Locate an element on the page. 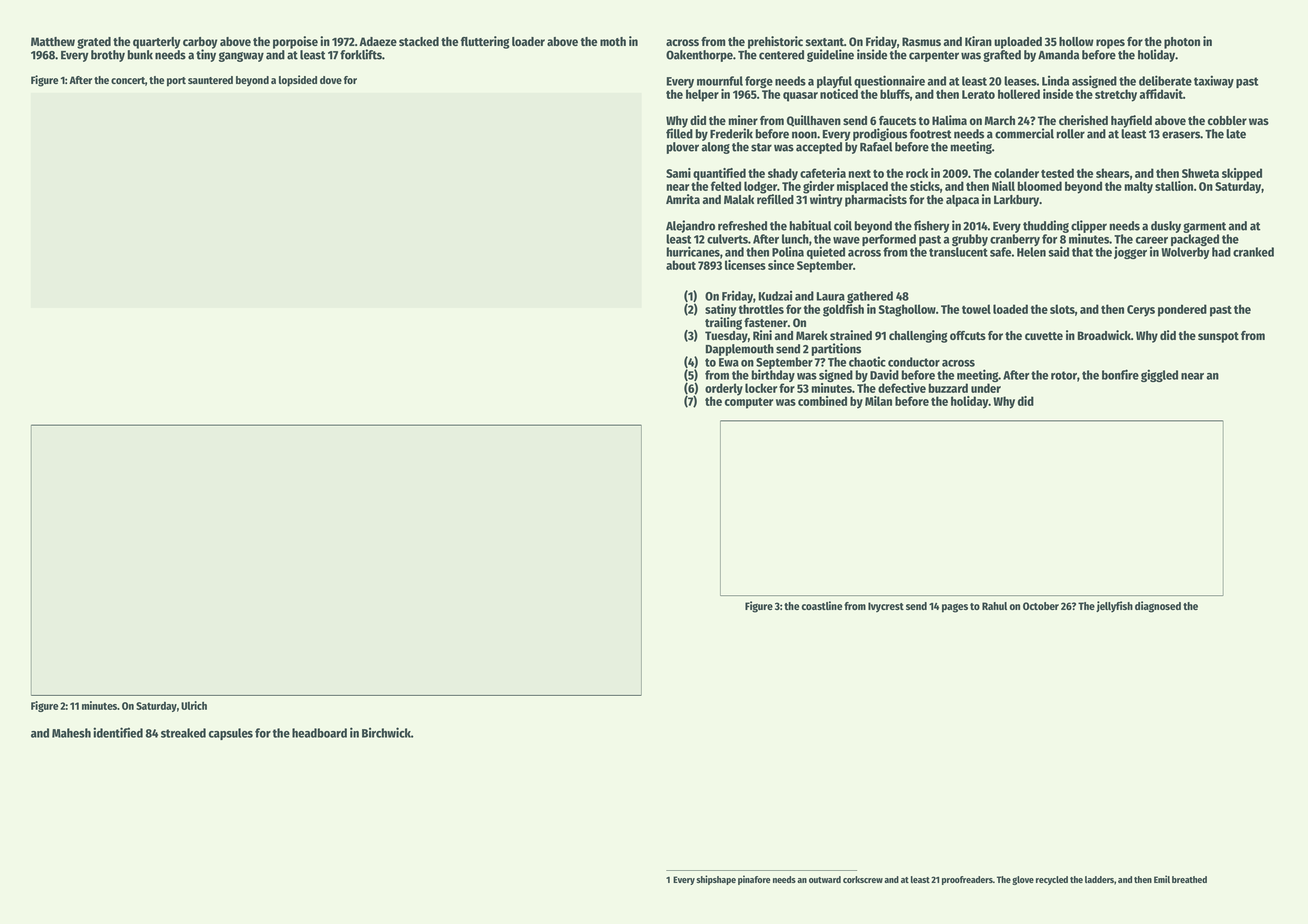  headboard is located at coordinates (319, 733).
